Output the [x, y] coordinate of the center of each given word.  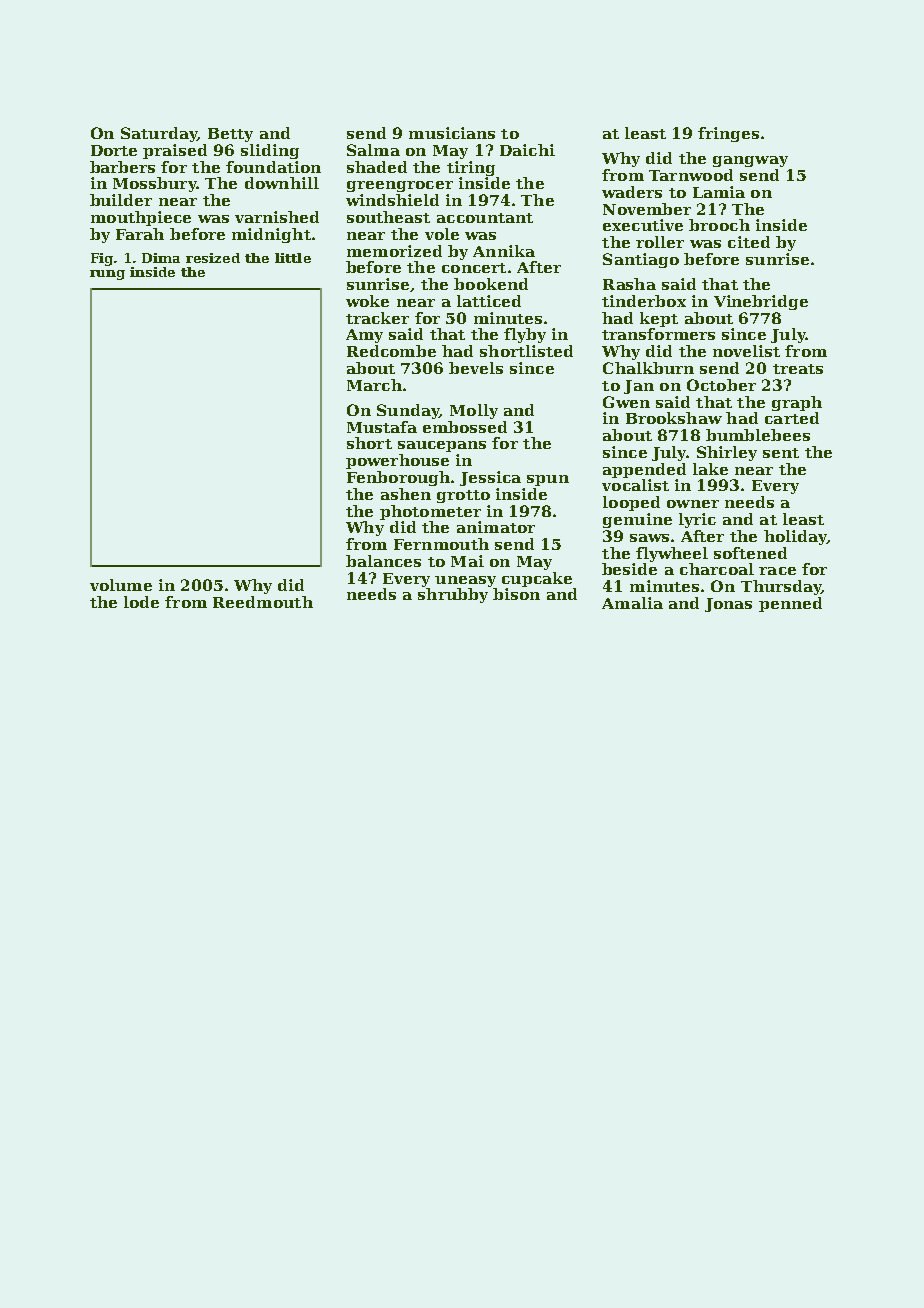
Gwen [626, 402]
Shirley [727, 453]
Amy [364, 336]
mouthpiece [141, 218]
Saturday [159, 134]
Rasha [629, 284]
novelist [746, 351]
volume [121, 585]
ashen [406, 494]
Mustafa [382, 427]
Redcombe [391, 351]
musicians [452, 133]
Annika [504, 251]
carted [792, 418]
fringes [728, 134]
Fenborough [398, 478]
